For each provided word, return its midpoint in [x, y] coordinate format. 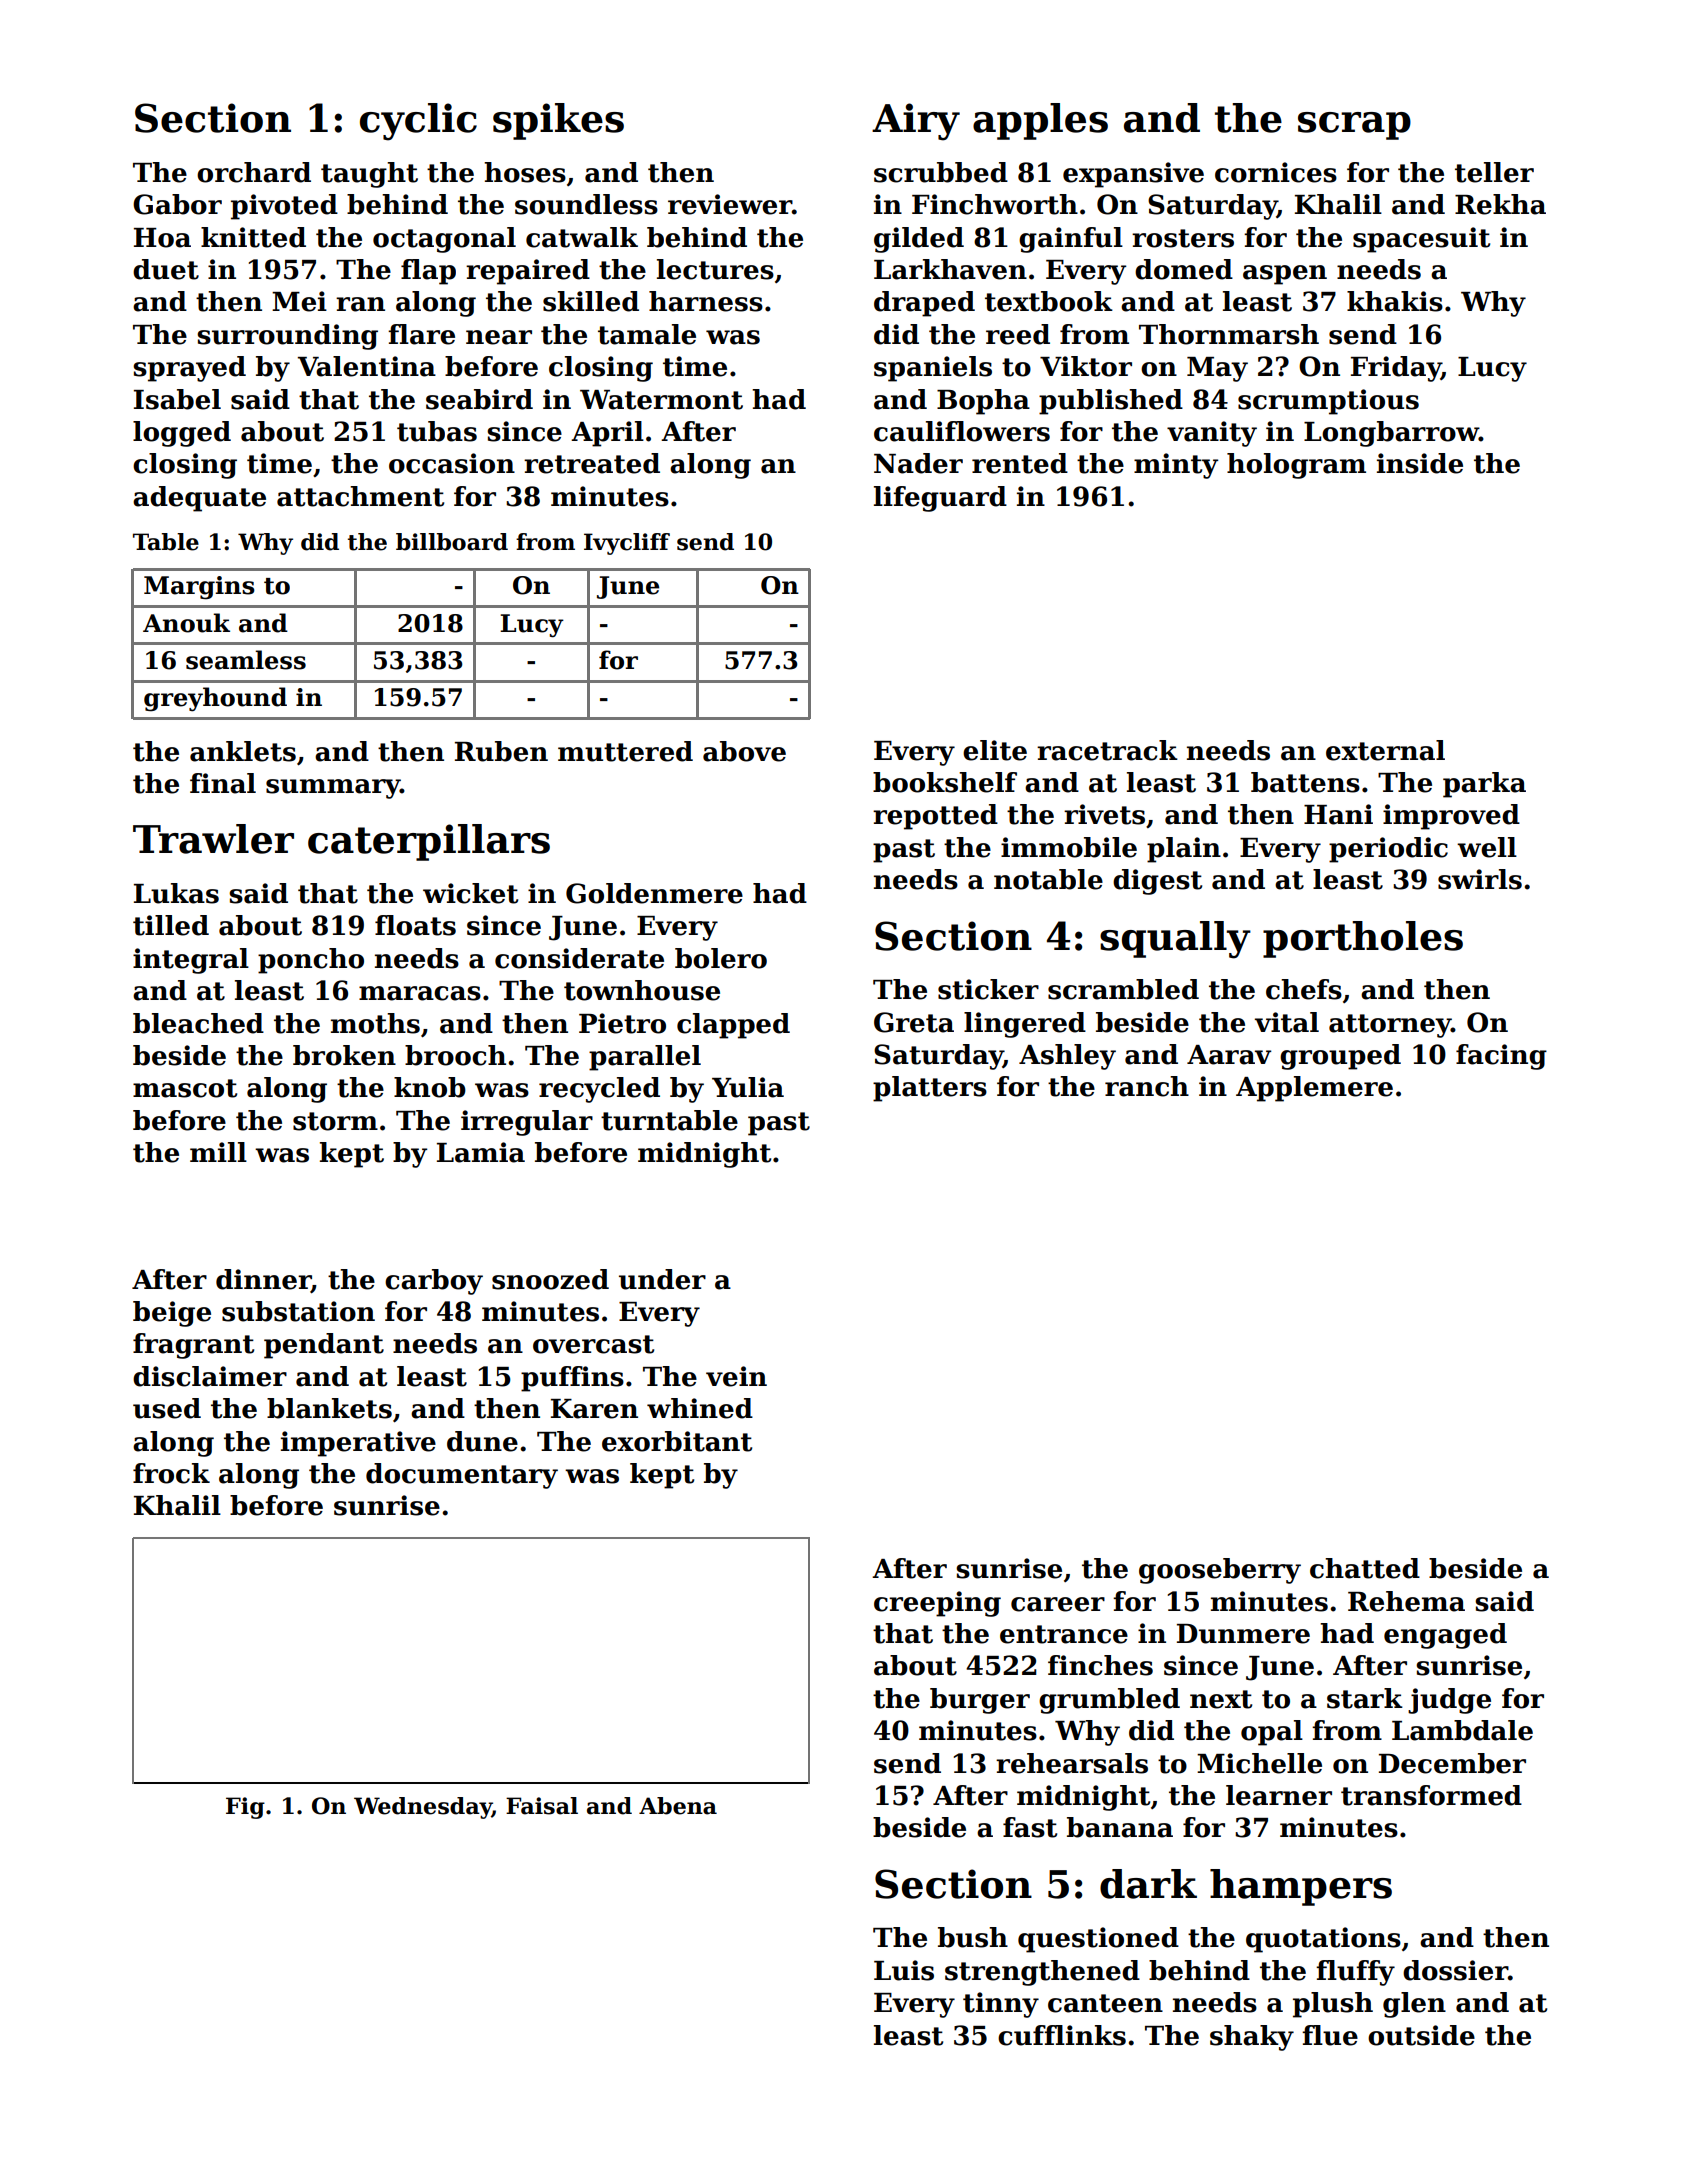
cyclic [418, 122]
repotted [935, 817]
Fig [245, 1808]
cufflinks [1062, 2035]
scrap [1354, 126]
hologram [1296, 466]
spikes [558, 121]
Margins [199, 588]
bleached [198, 1023]
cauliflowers [962, 431]
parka [1484, 785]
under [662, 1279]
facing [1501, 1057]
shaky [1252, 2038]
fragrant [193, 1346]
